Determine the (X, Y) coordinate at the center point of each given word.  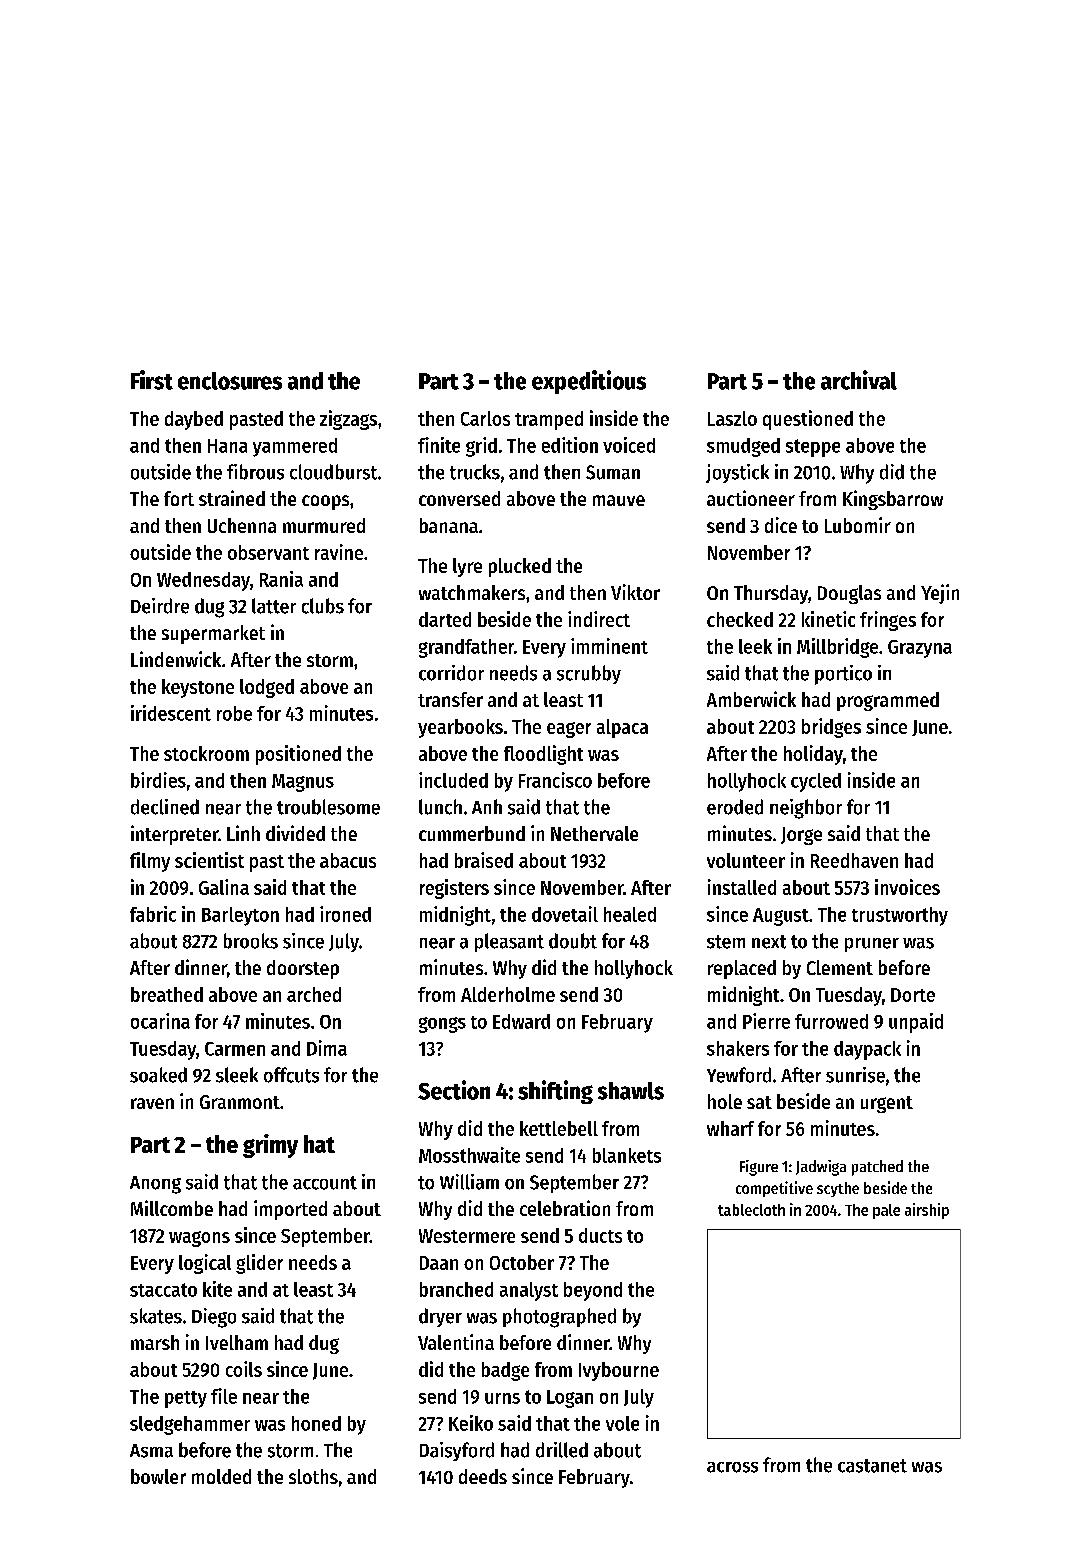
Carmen (235, 1049)
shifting (555, 1092)
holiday (813, 755)
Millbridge (837, 648)
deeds (483, 1476)
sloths (313, 1476)
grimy (270, 1146)
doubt (573, 941)
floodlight (543, 755)
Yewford (739, 1075)
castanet (872, 1466)
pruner (872, 945)
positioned (298, 755)
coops (325, 502)
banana (449, 525)
